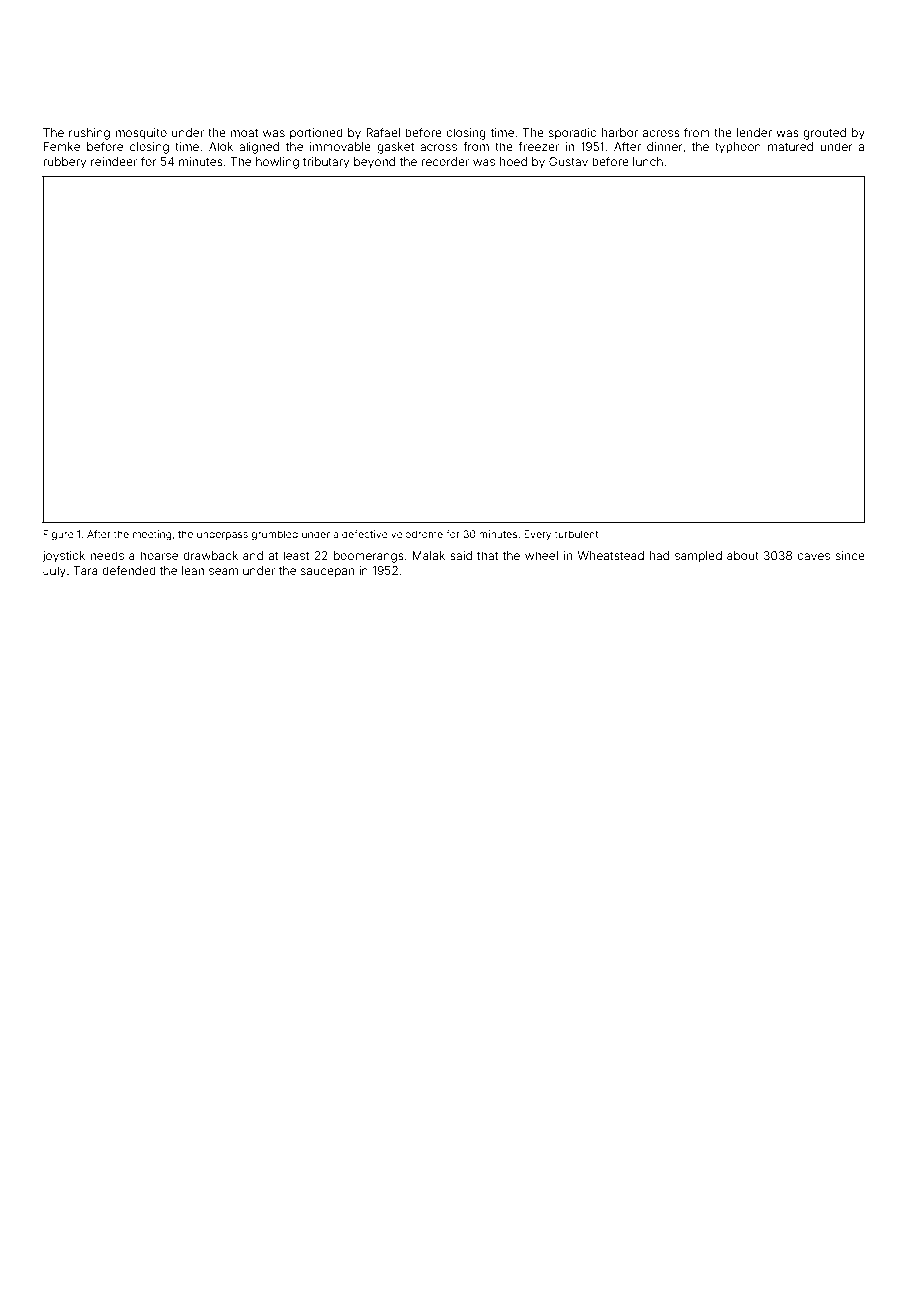  Describe the element at coordinates (64, 163) in the screenshot. I see `rubbery` at that location.
